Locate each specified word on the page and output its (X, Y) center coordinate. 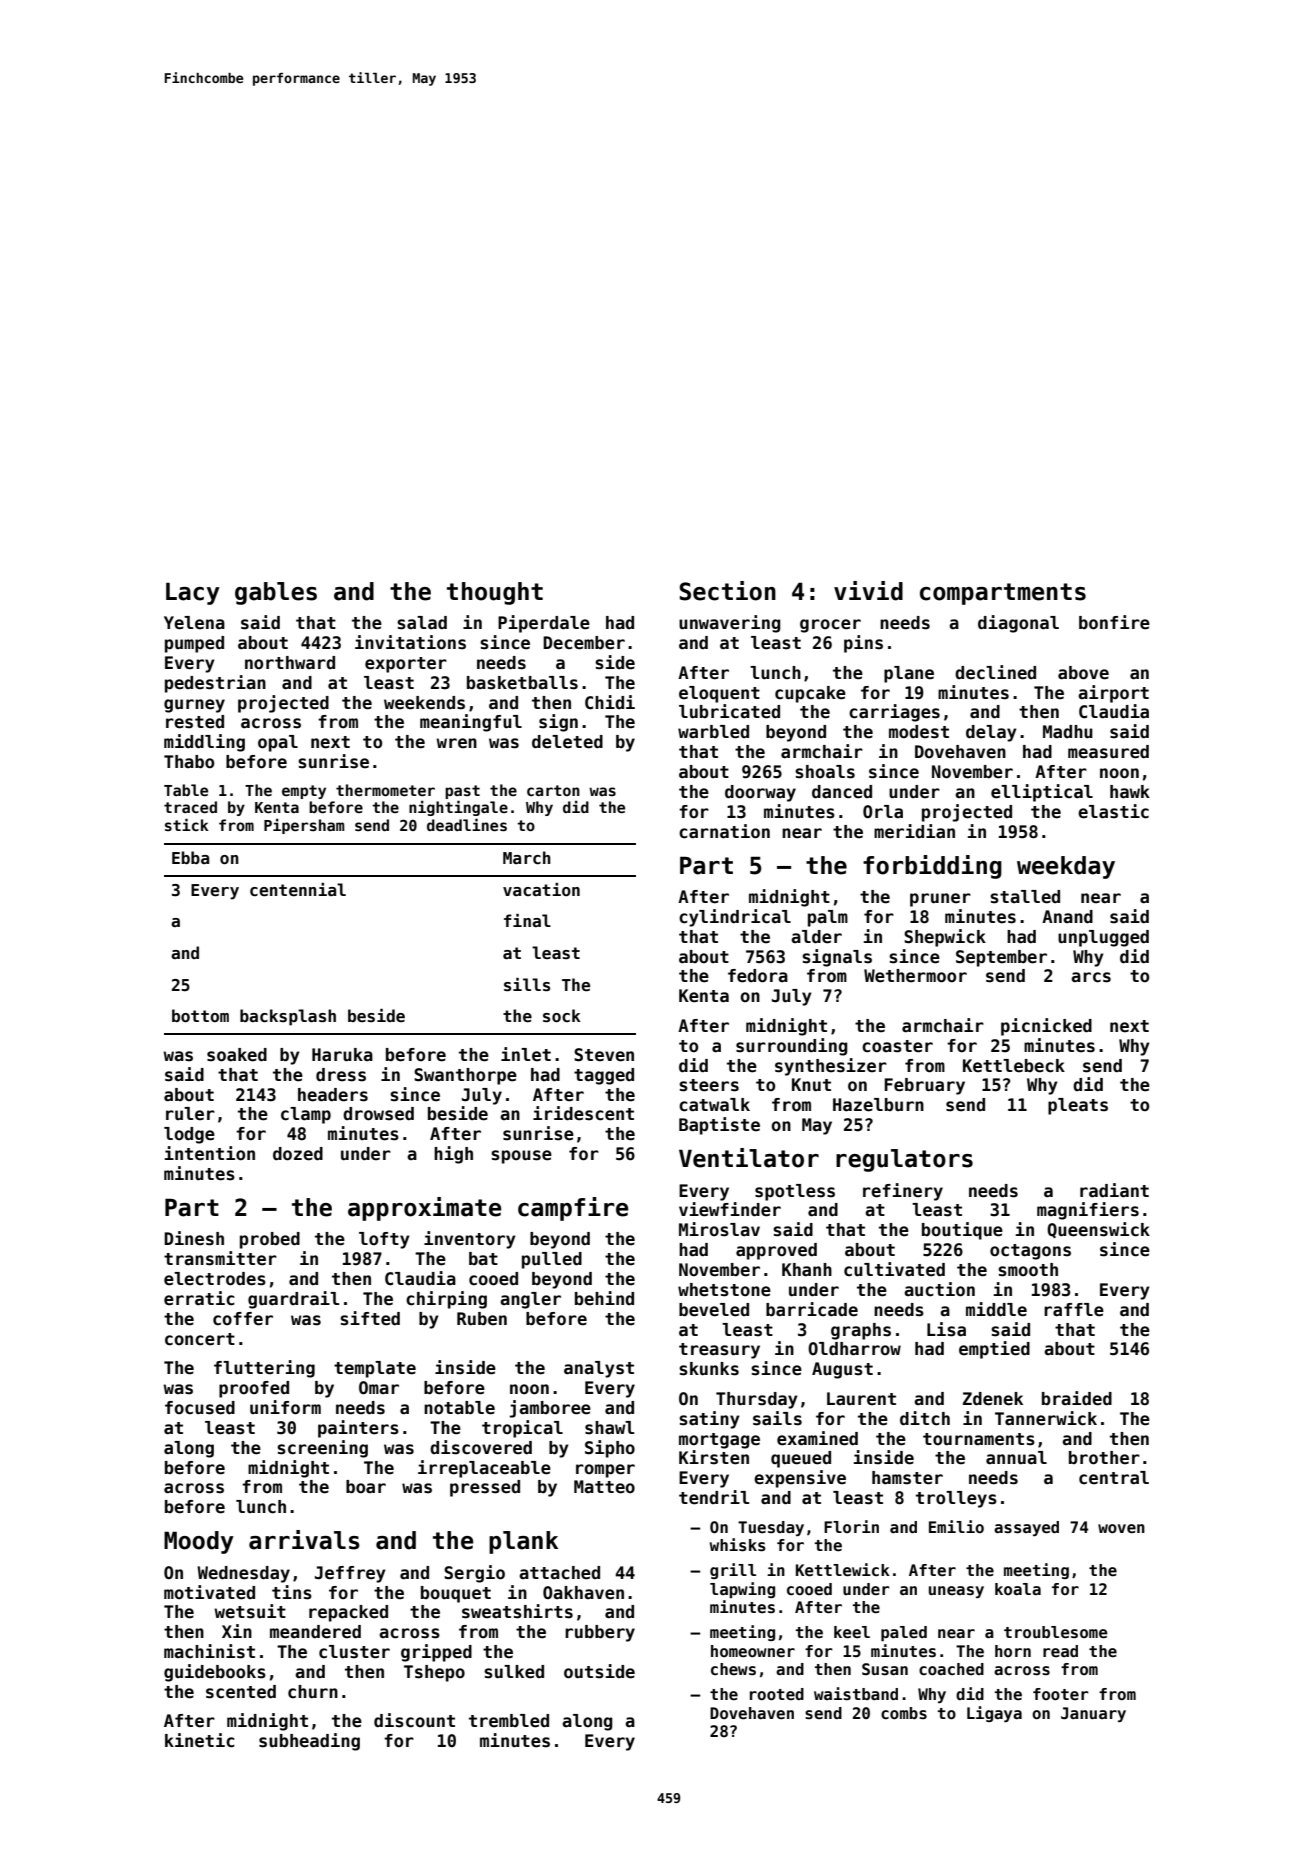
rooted (777, 1694)
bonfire (1114, 622)
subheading (309, 1742)
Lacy (193, 593)
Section (727, 591)
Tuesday (771, 1528)
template (375, 1369)
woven (1121, 1529)
